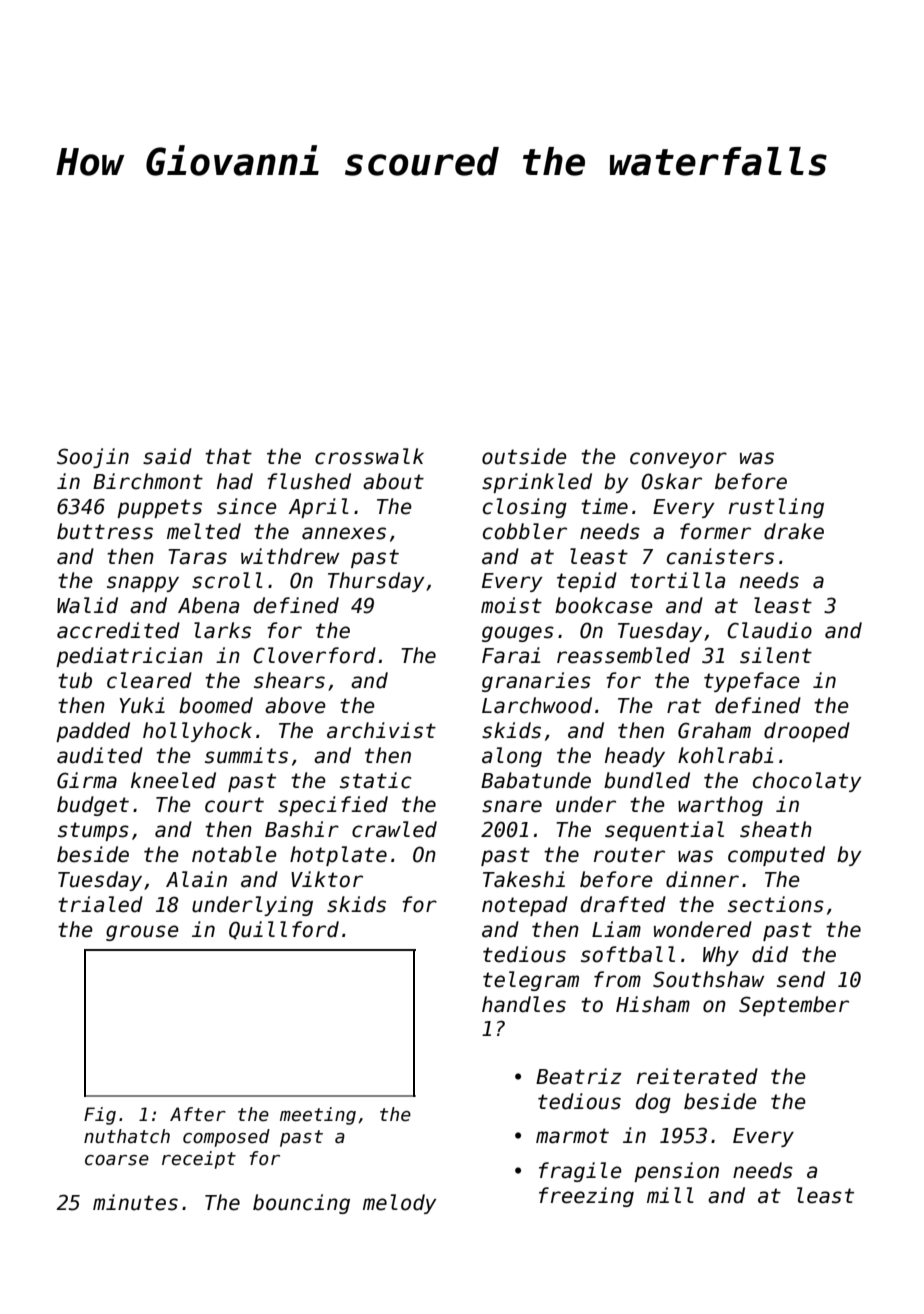 This page has width=924, height=1314. I want to click on gouges, so click(518, 634).
